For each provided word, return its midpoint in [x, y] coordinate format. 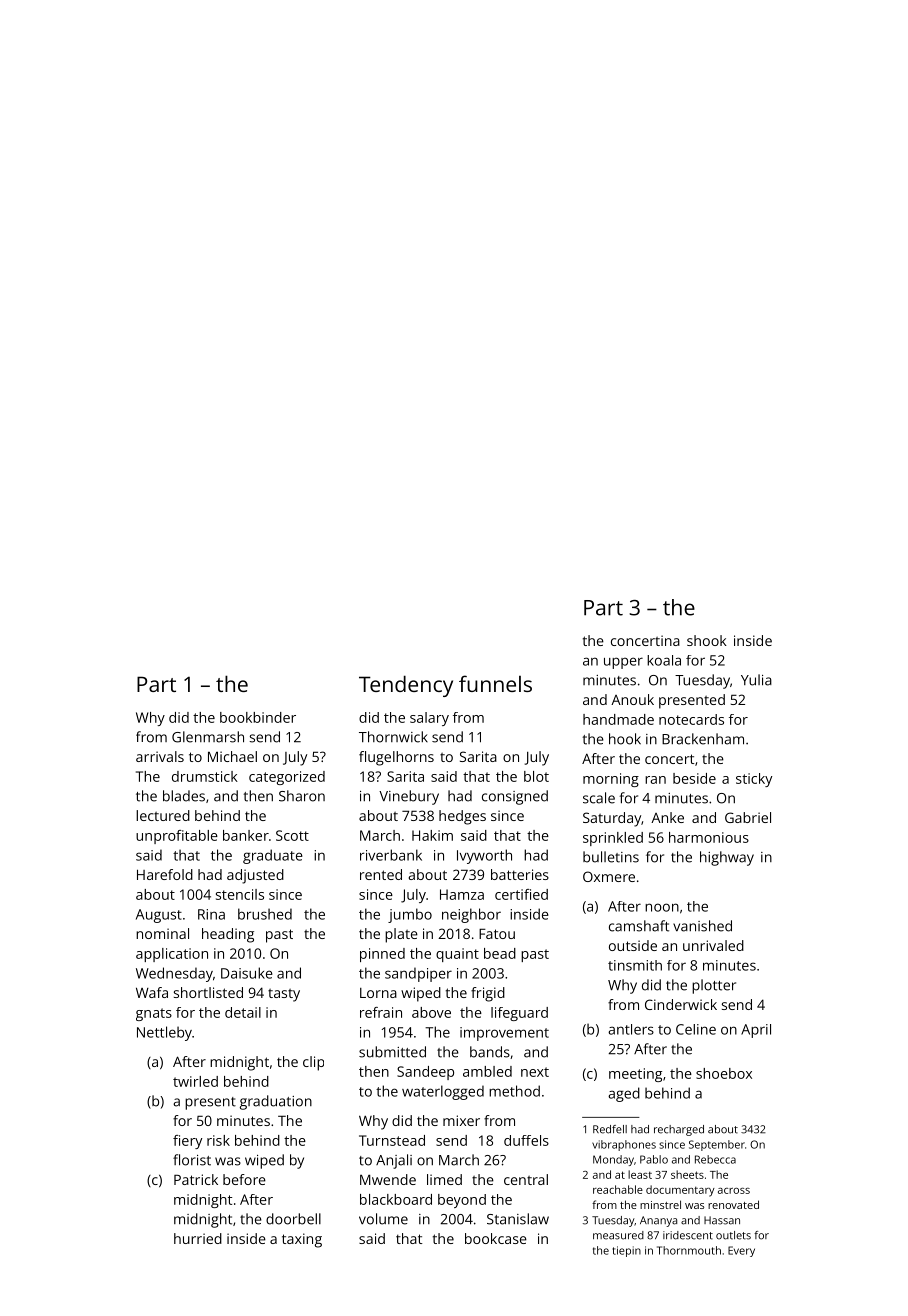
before [244, 1179]
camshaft [639, 926]
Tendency [406, 686]
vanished [702, 926]
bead [500, 953]
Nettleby [164, 1033]
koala [664, 660]
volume [383, 1219]
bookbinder [258, 717]
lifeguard [519, 1014]
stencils [240, 894]
